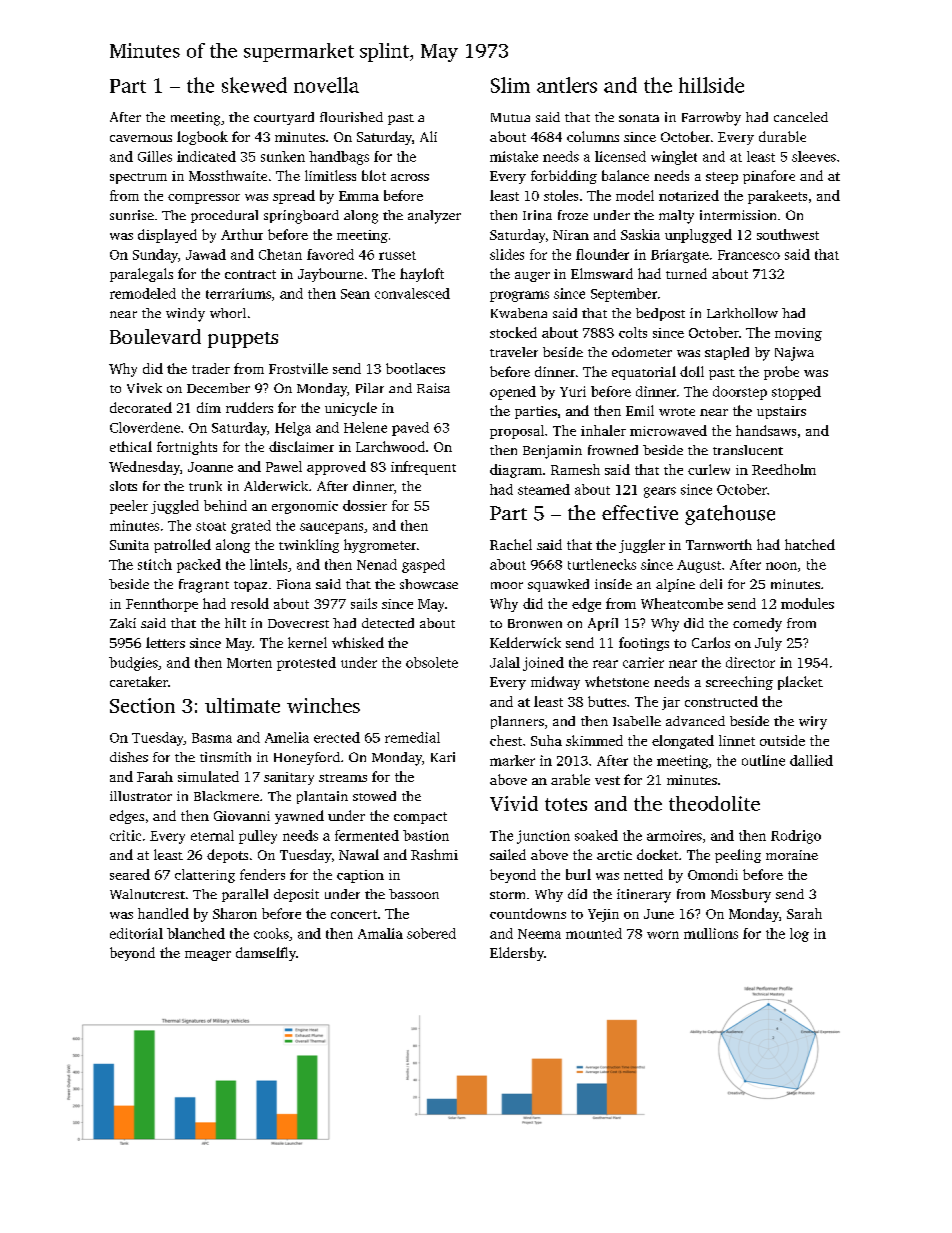 Image resolution: width=952 pixels, height=1233 pixels. Describe the element at coordinates (807, 603) in the document. I see `modules` at that location.
